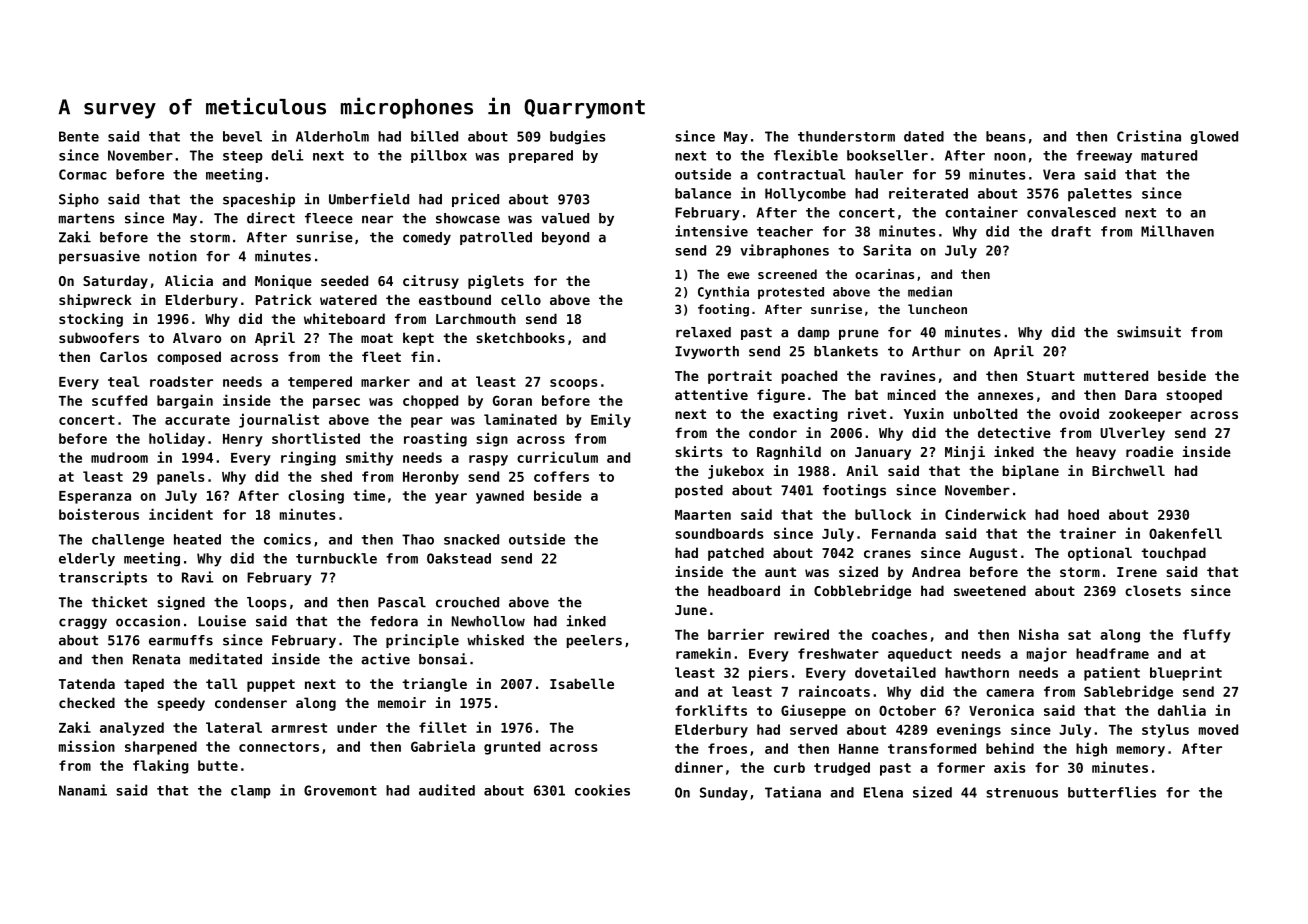 The image size is (1308, 924). Describe the element at coordinates (340, 790) in the screenshot. I see `Grovemont` at that location.
